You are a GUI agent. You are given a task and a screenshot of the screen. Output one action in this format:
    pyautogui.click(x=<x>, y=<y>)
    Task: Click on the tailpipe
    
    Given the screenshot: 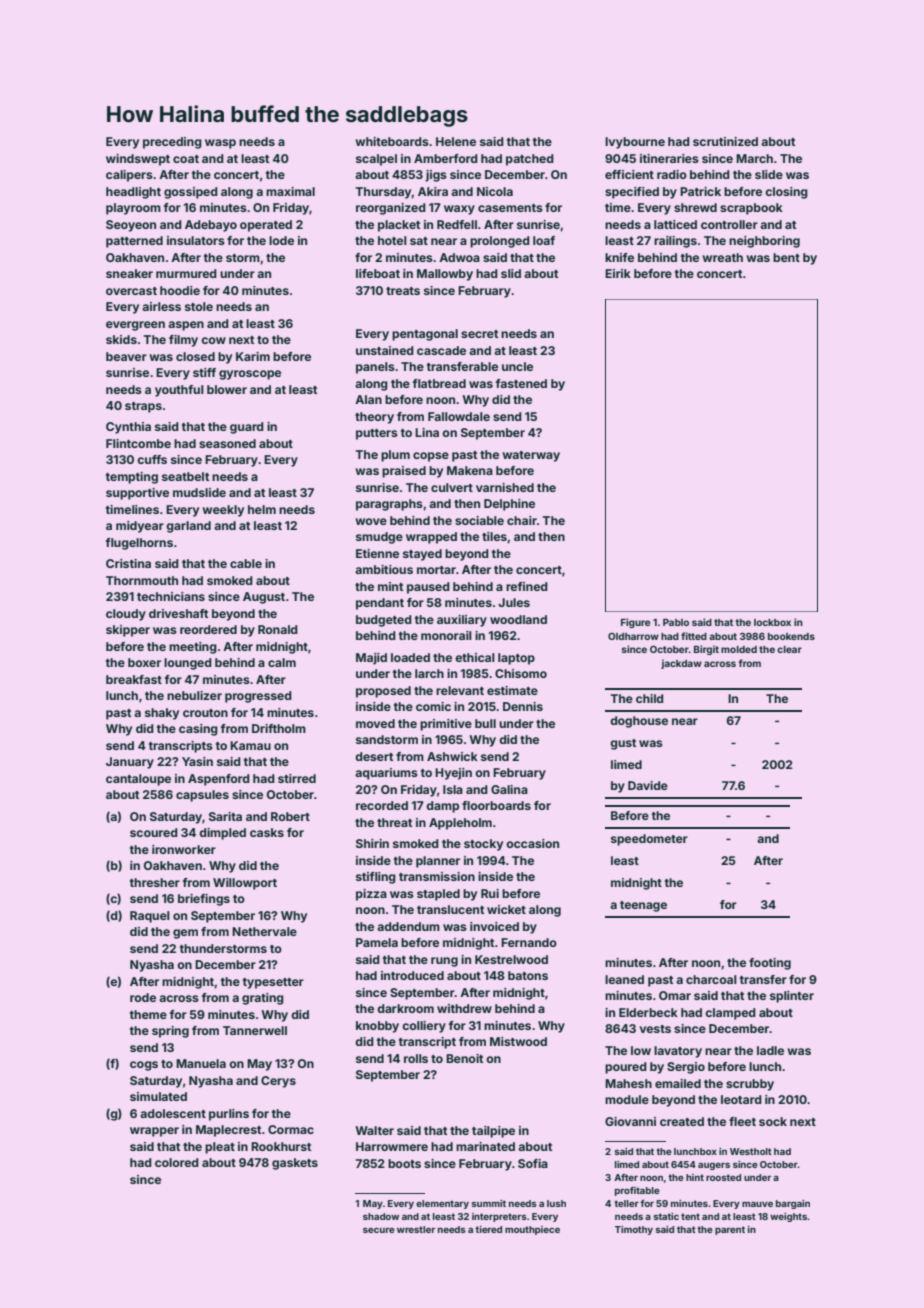 What is the action you would take?
    pyautogui.click(x=493, y=1132)
